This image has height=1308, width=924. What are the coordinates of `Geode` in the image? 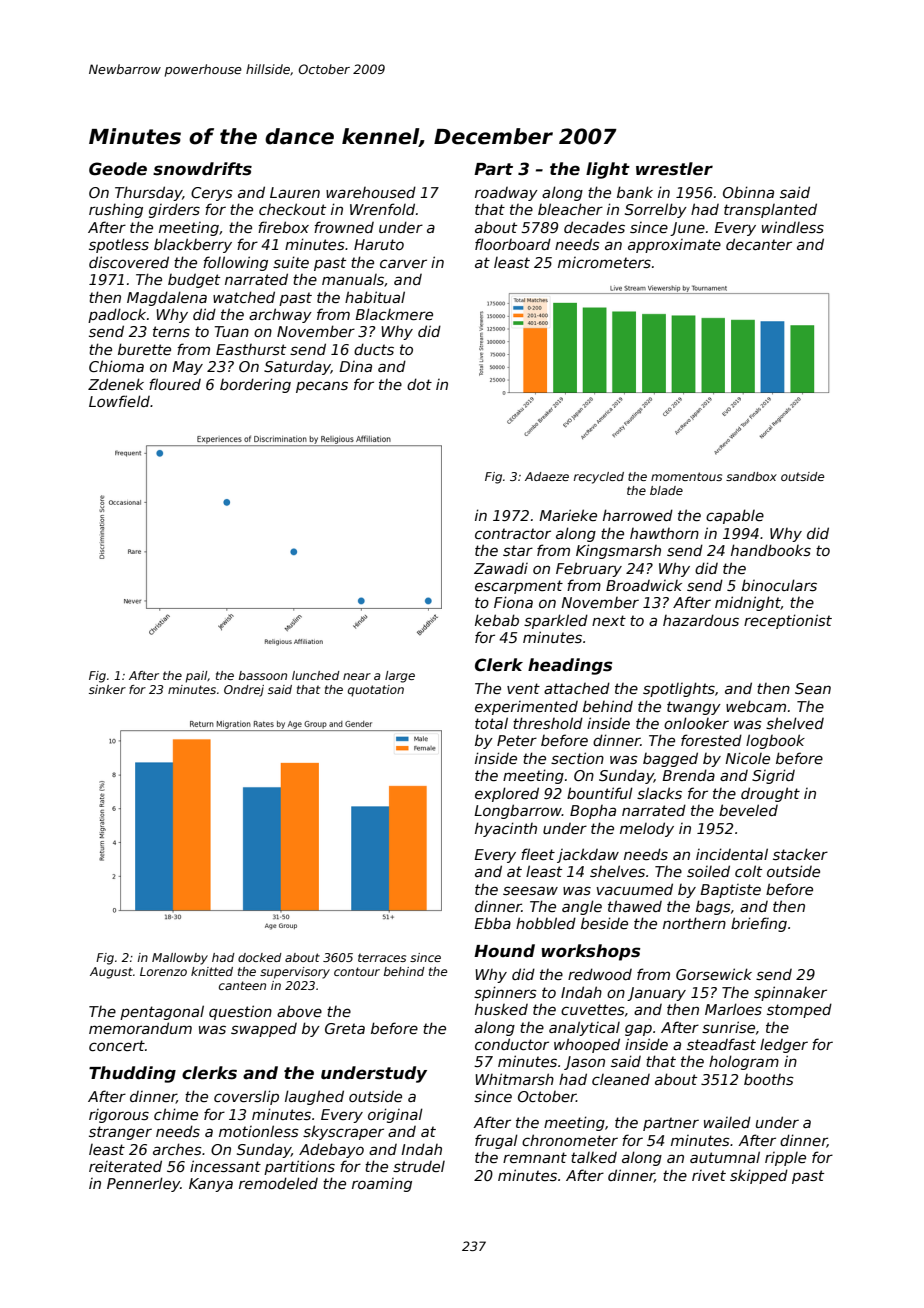 It's located at (118, 169).
